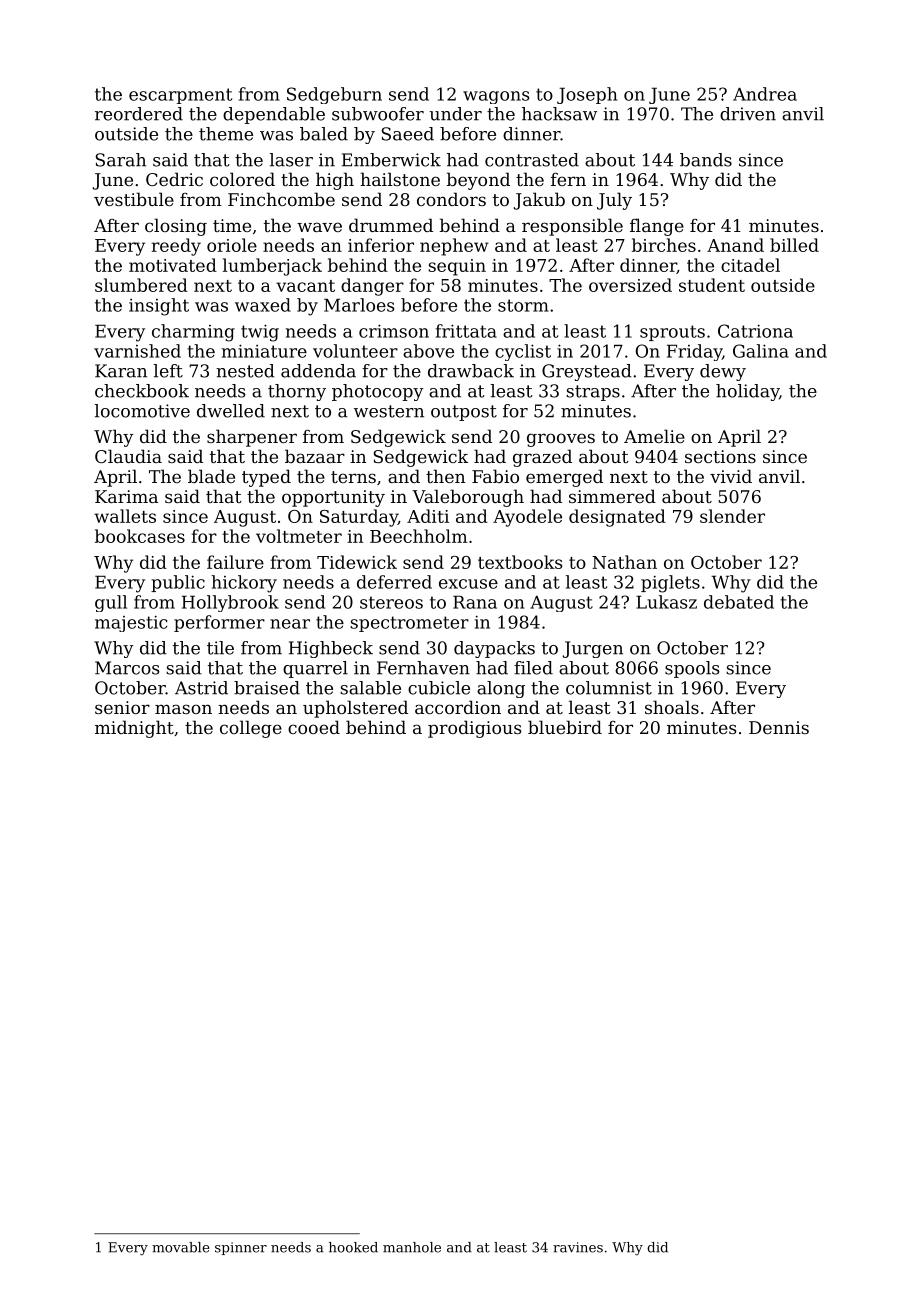 This screenshot has width=924, height=1308. Describe the element at coordinates (496, 97) in the screenshot. I see `wagons` at that location.
